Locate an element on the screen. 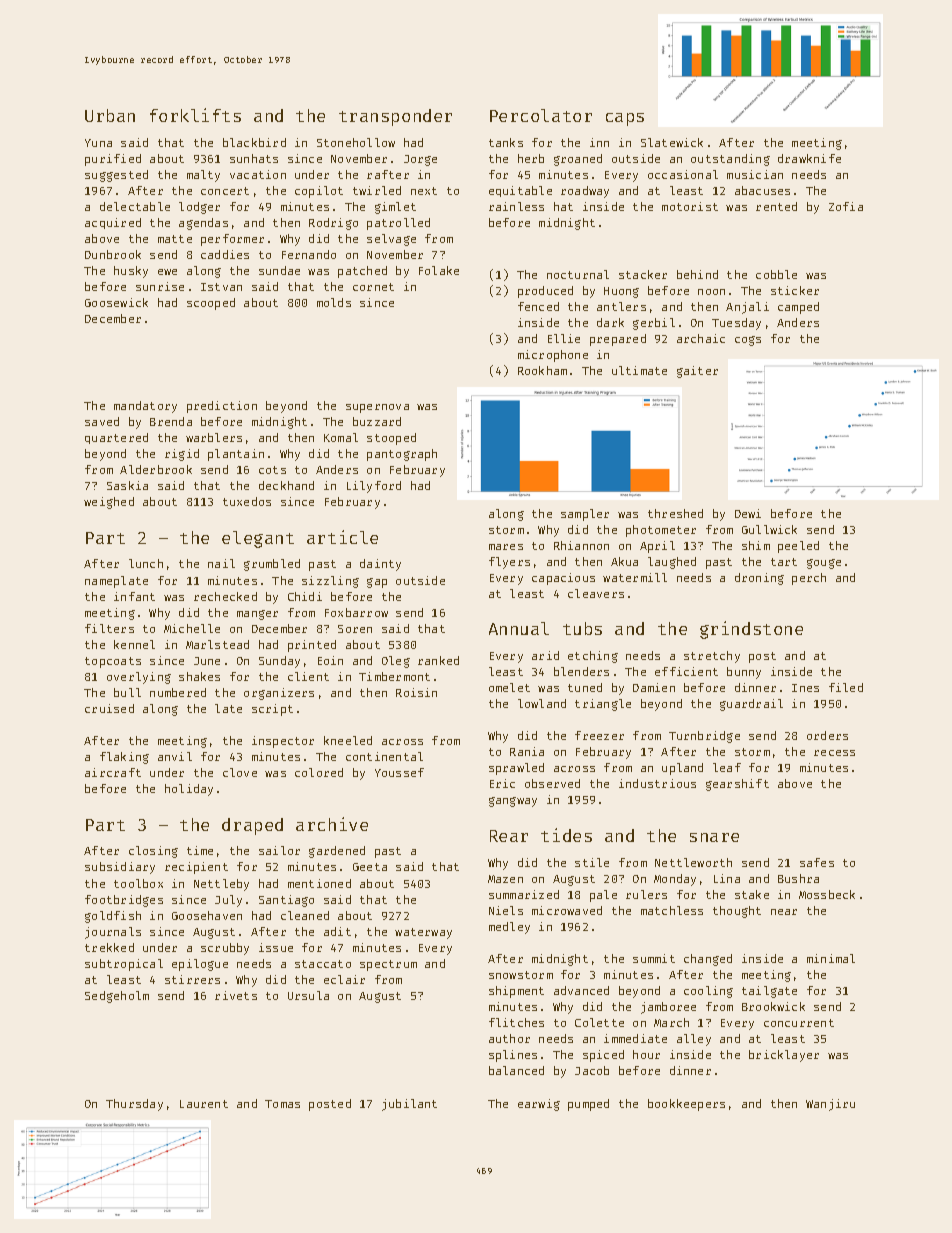  filed is located at coordinates (846, 687).
